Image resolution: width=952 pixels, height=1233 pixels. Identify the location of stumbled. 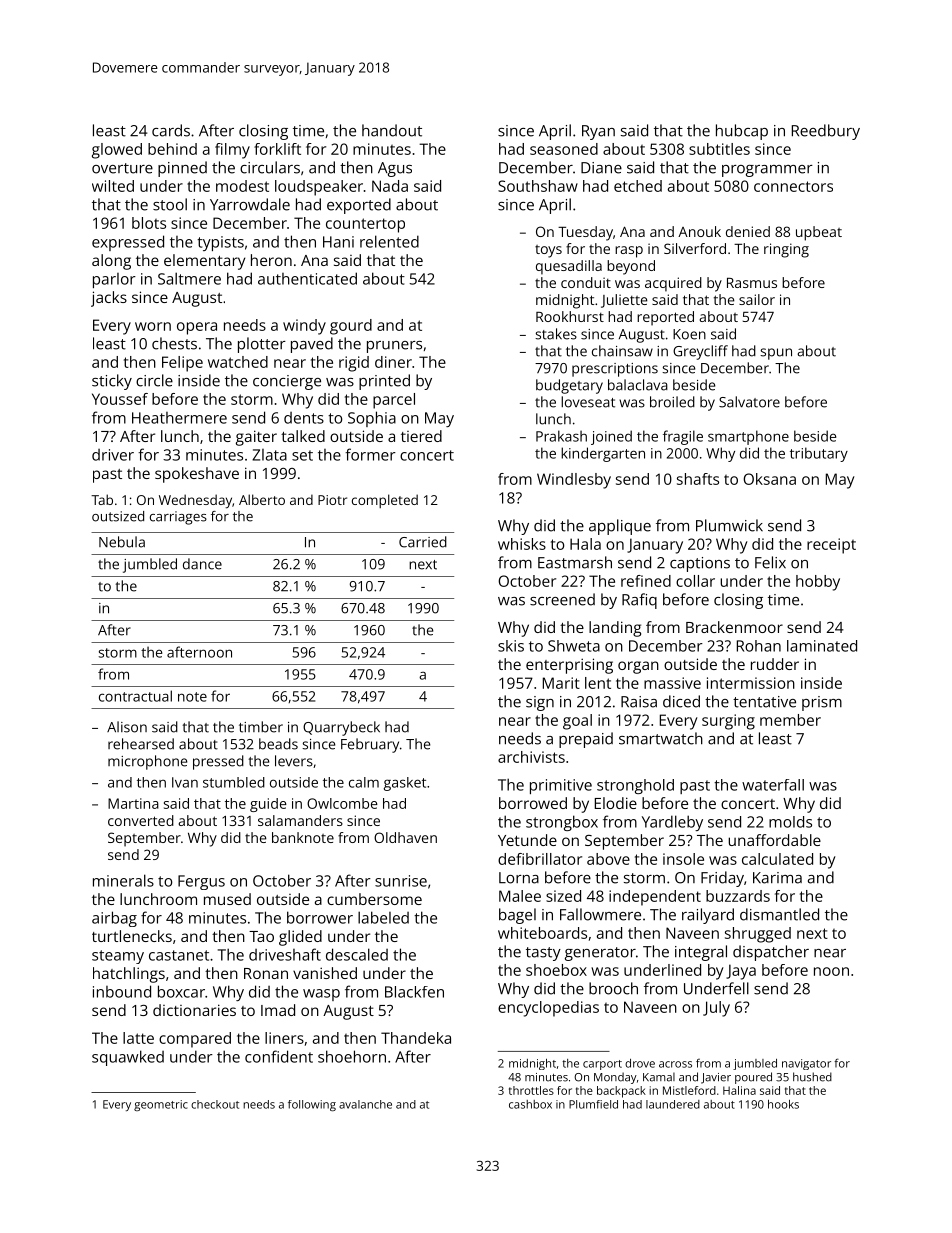
(234, 782).
